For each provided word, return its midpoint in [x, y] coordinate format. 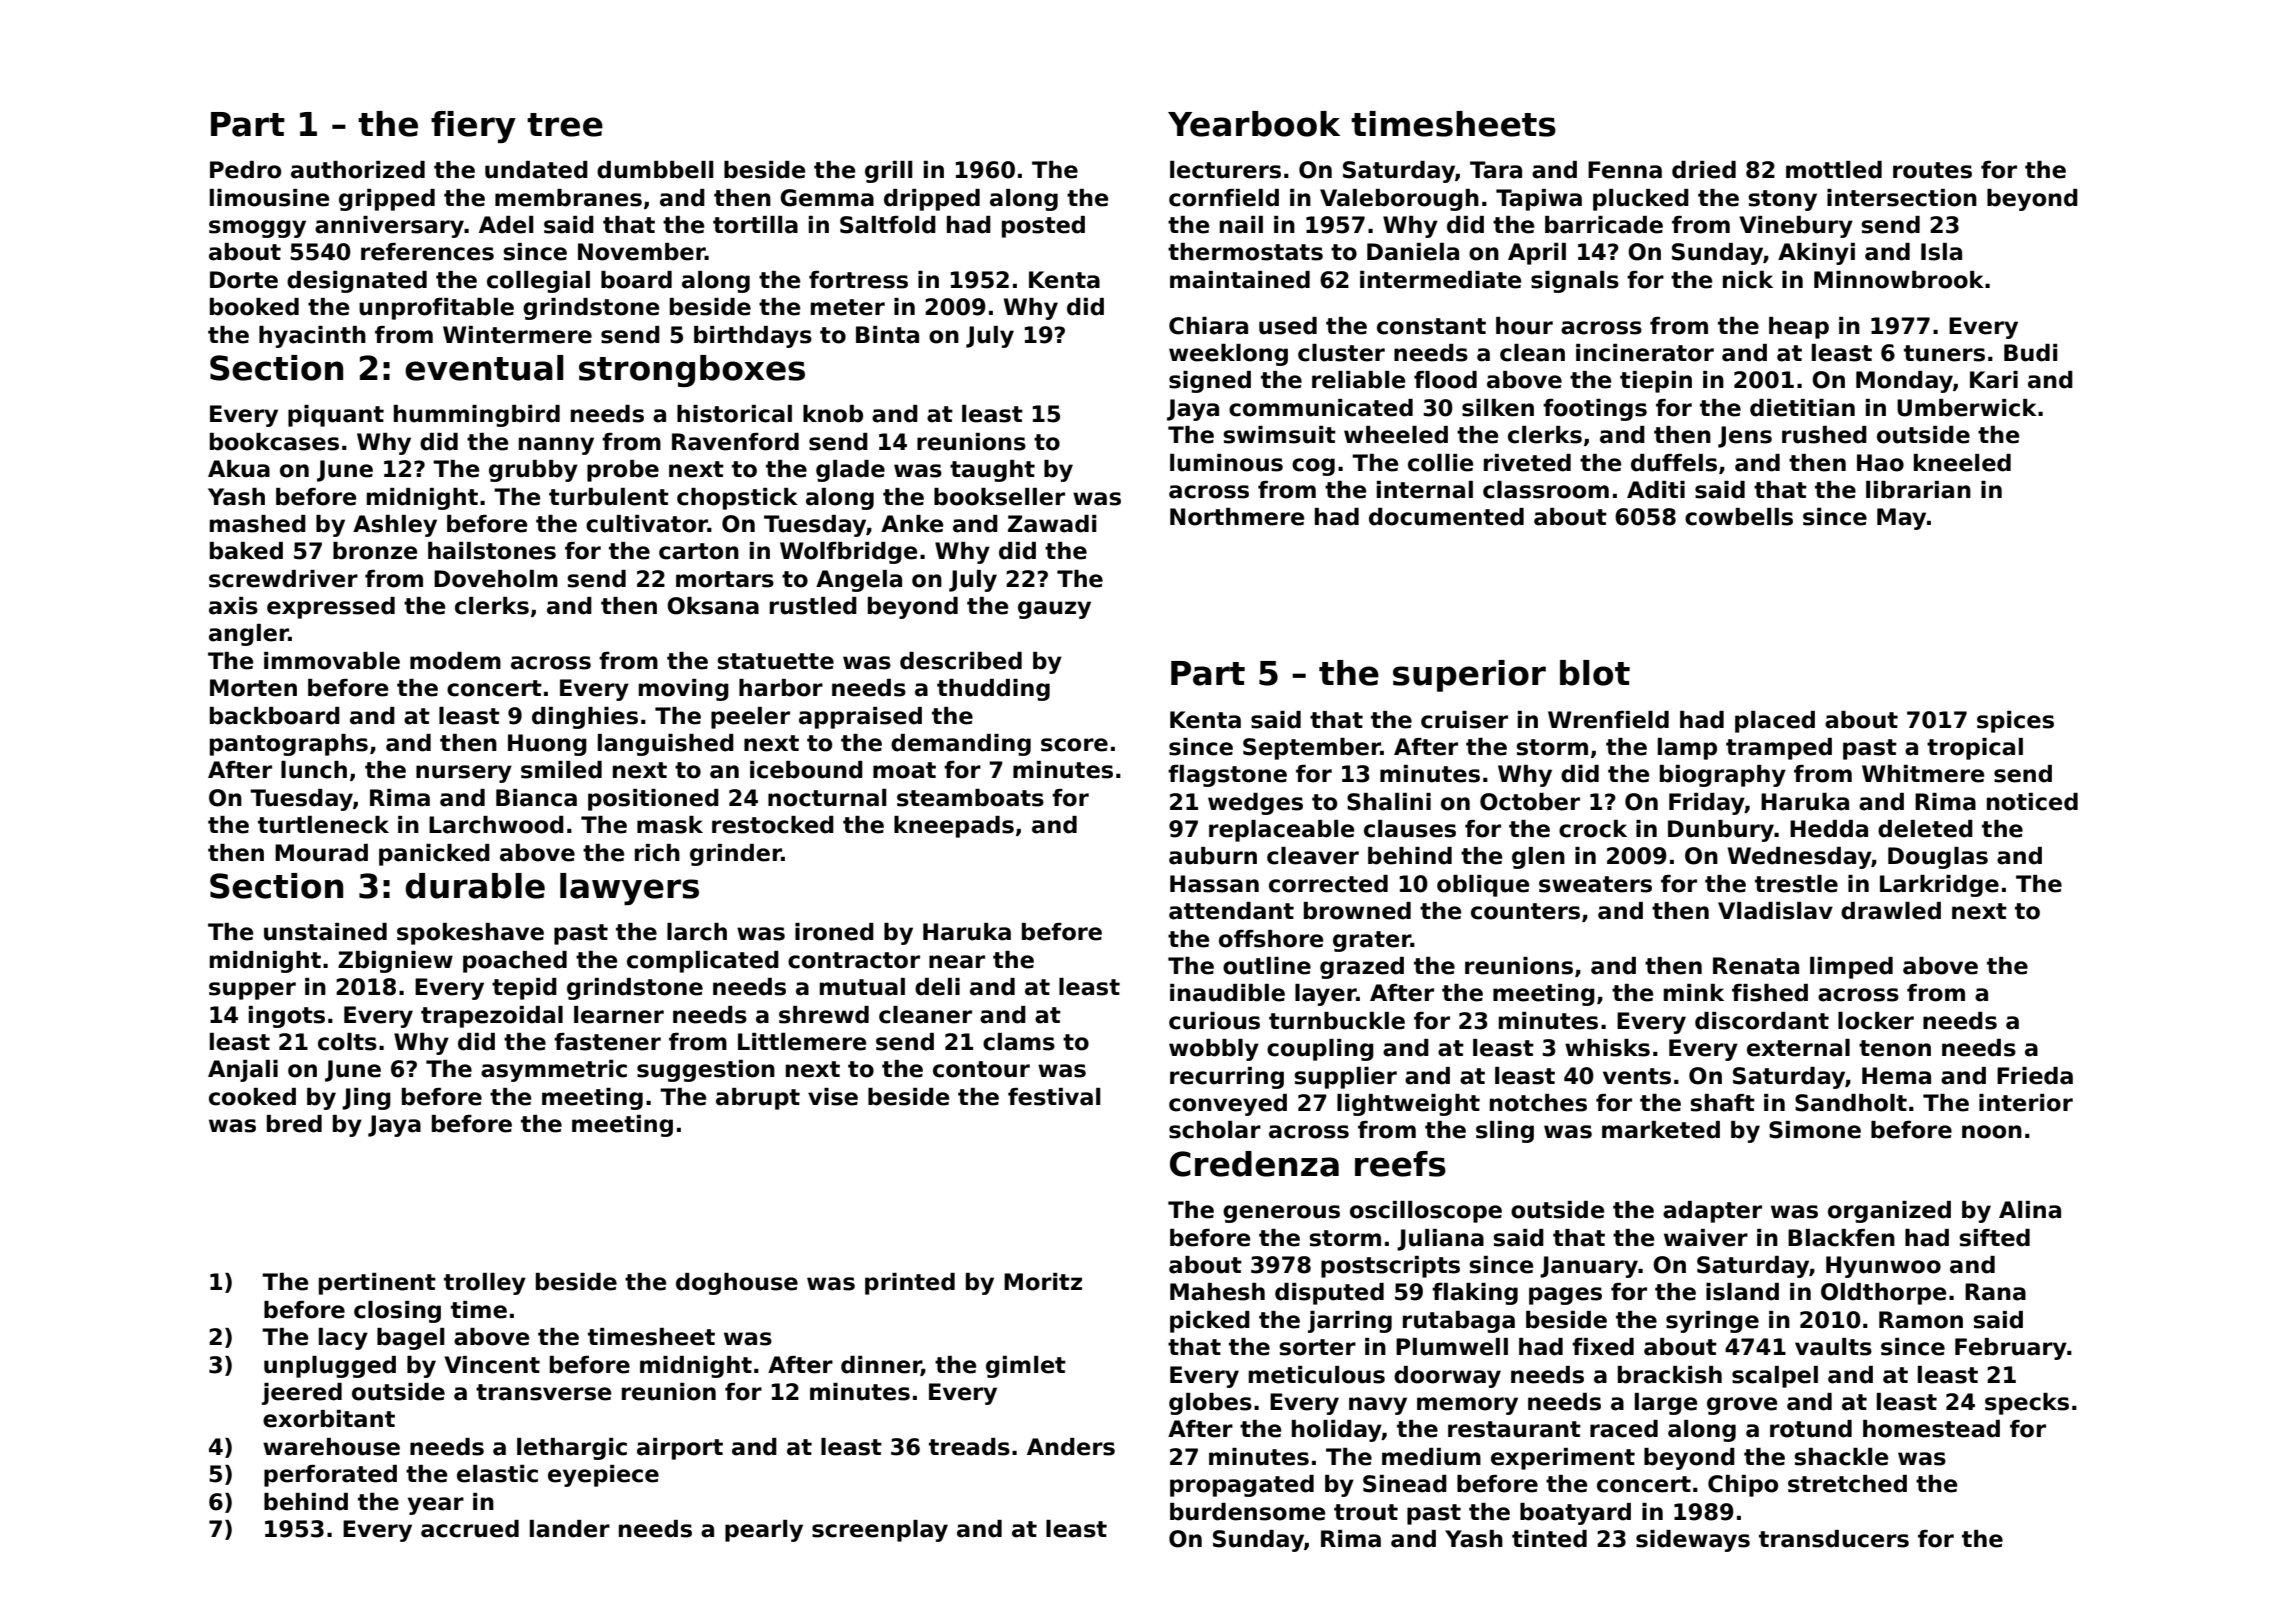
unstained [325, 932]
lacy [343, 1339]
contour [981, 1069]
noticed [2032, 802]
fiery [473, 127]
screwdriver [283, 579]
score [1074, 745]
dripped [932, 200]
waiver [1706, 1238]
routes [1932, 170]
